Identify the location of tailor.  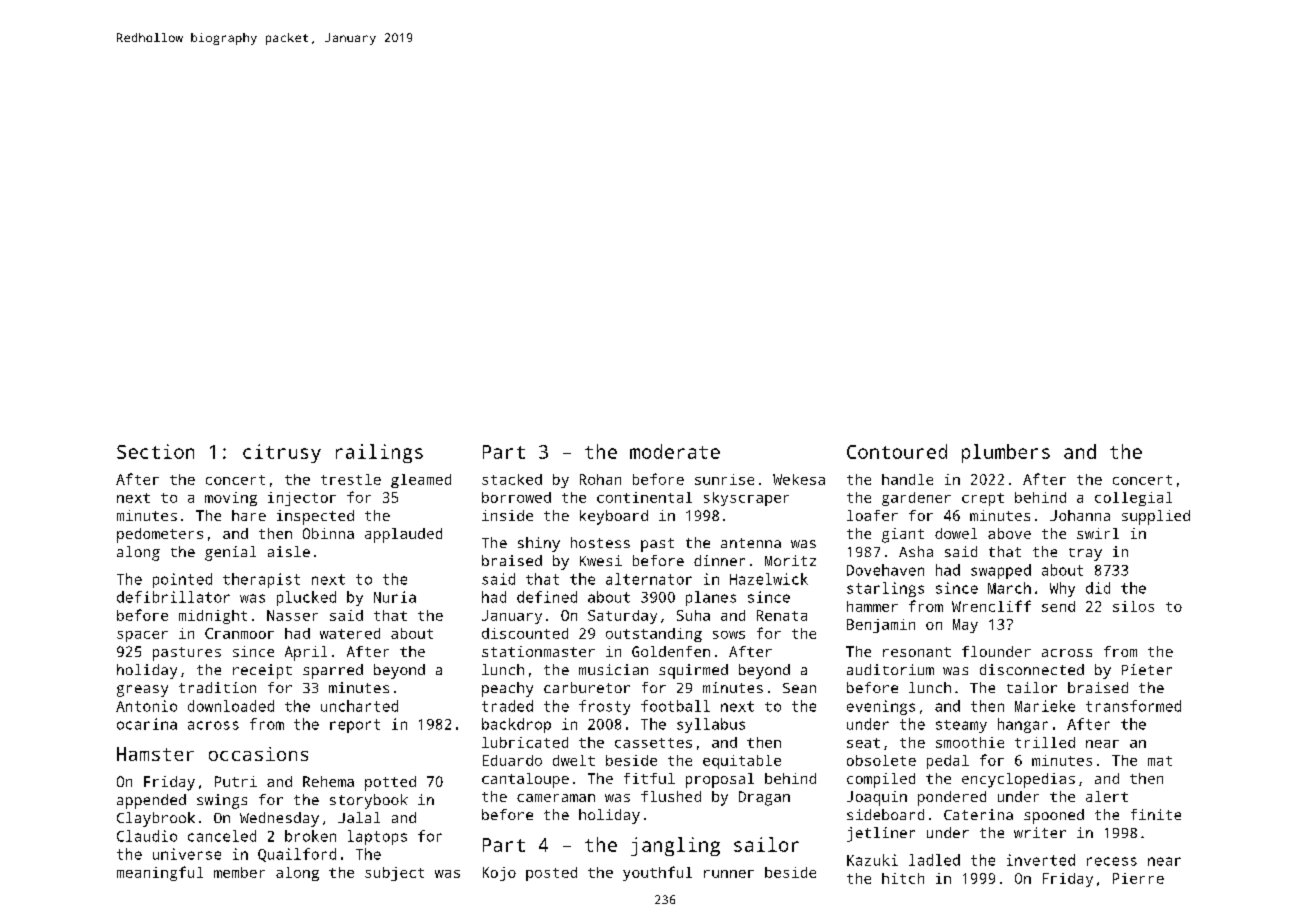
(1032, 687).
